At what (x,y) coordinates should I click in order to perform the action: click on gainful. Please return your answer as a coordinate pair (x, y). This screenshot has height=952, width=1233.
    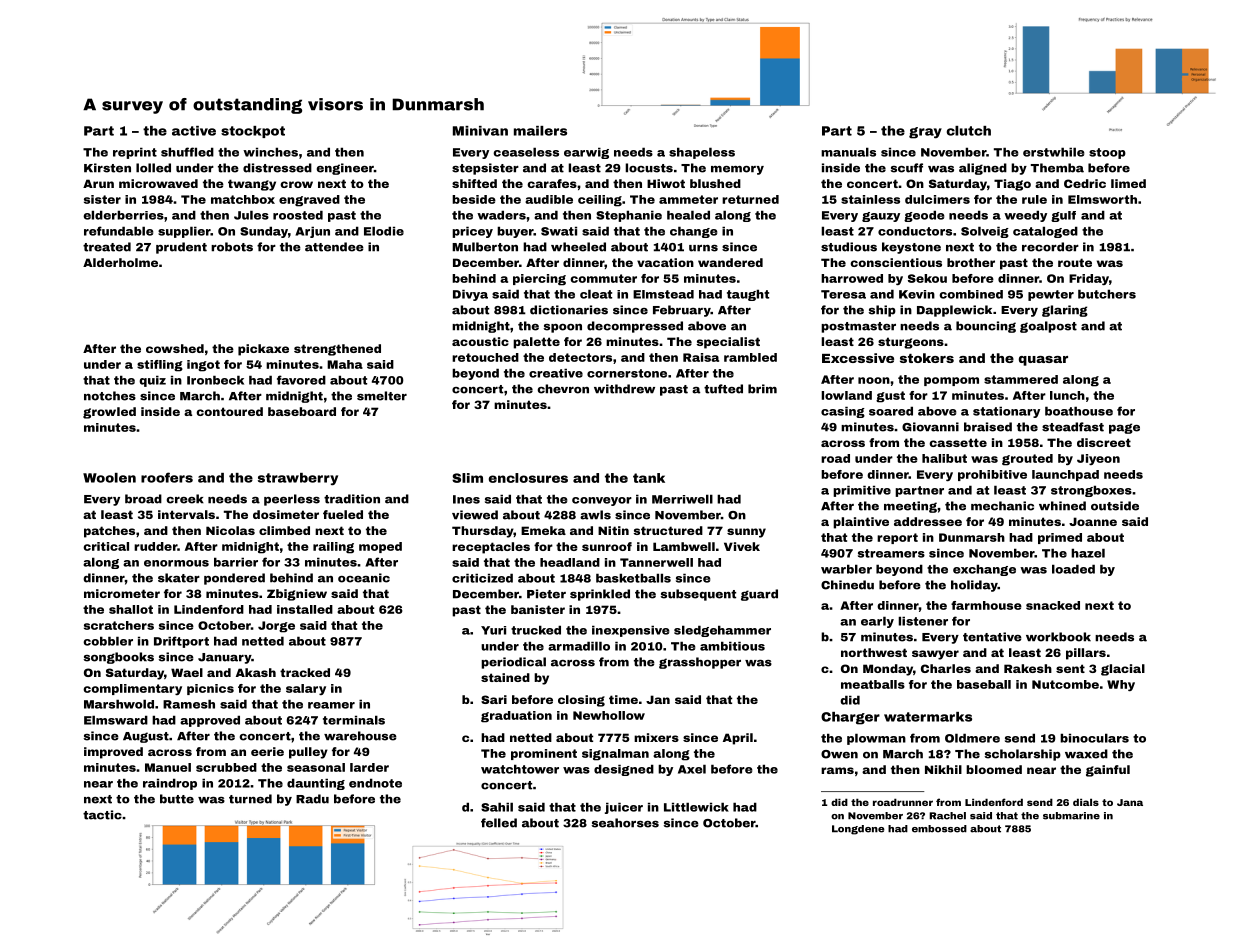
    Looking at the image, I should click on (1108, 771).
